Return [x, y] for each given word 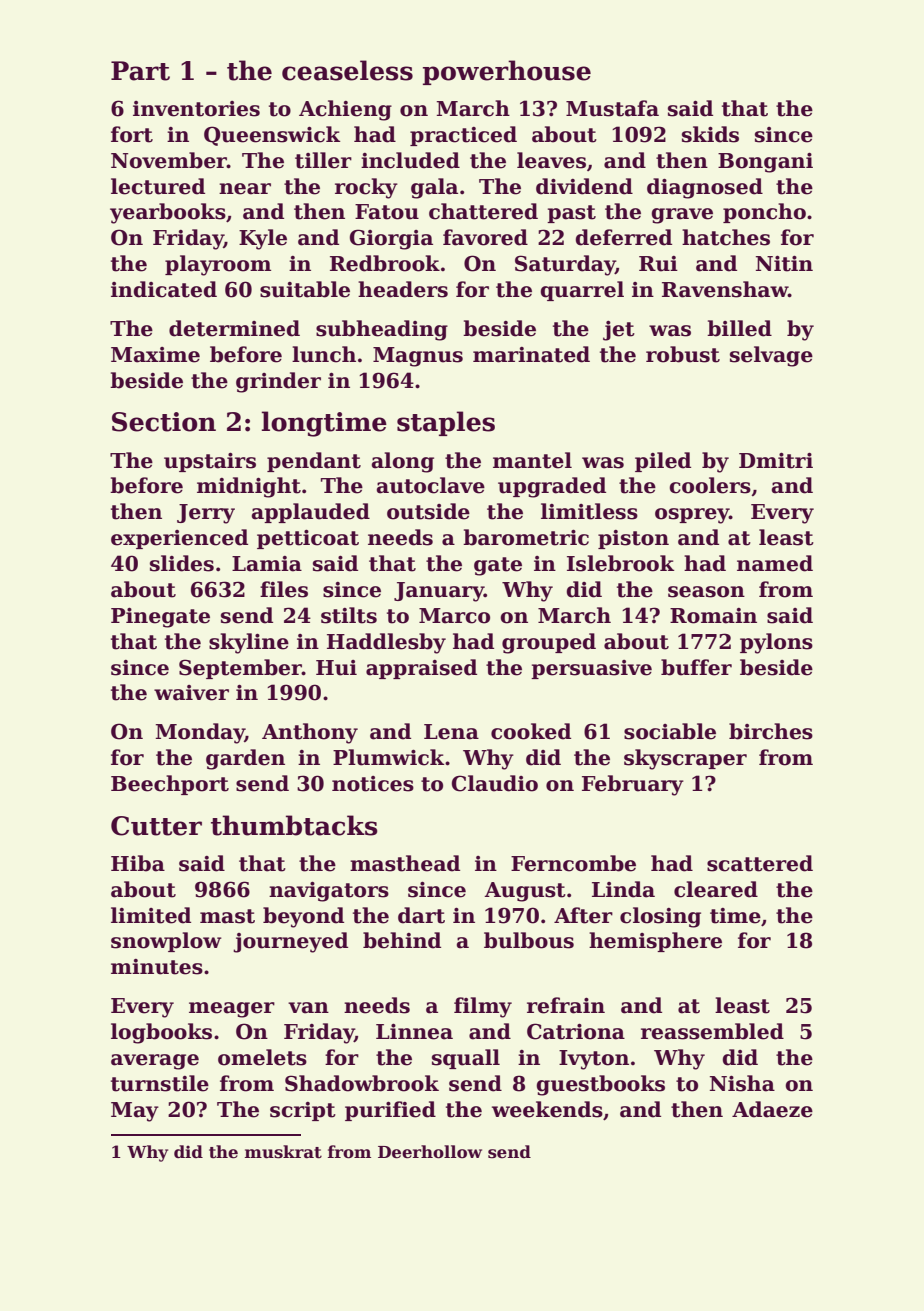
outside [428, 511]
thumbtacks [294, 825]
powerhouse [507, 72]
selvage [771, 356]
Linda [623, 889]
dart [421, 915]
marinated [531, 354]
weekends [547, 1109]
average [155, 1062]
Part [140, 71]
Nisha [742, 1083]
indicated [164, 289]
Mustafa [612, 108]
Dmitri [776, 461]
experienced [179, 539]
